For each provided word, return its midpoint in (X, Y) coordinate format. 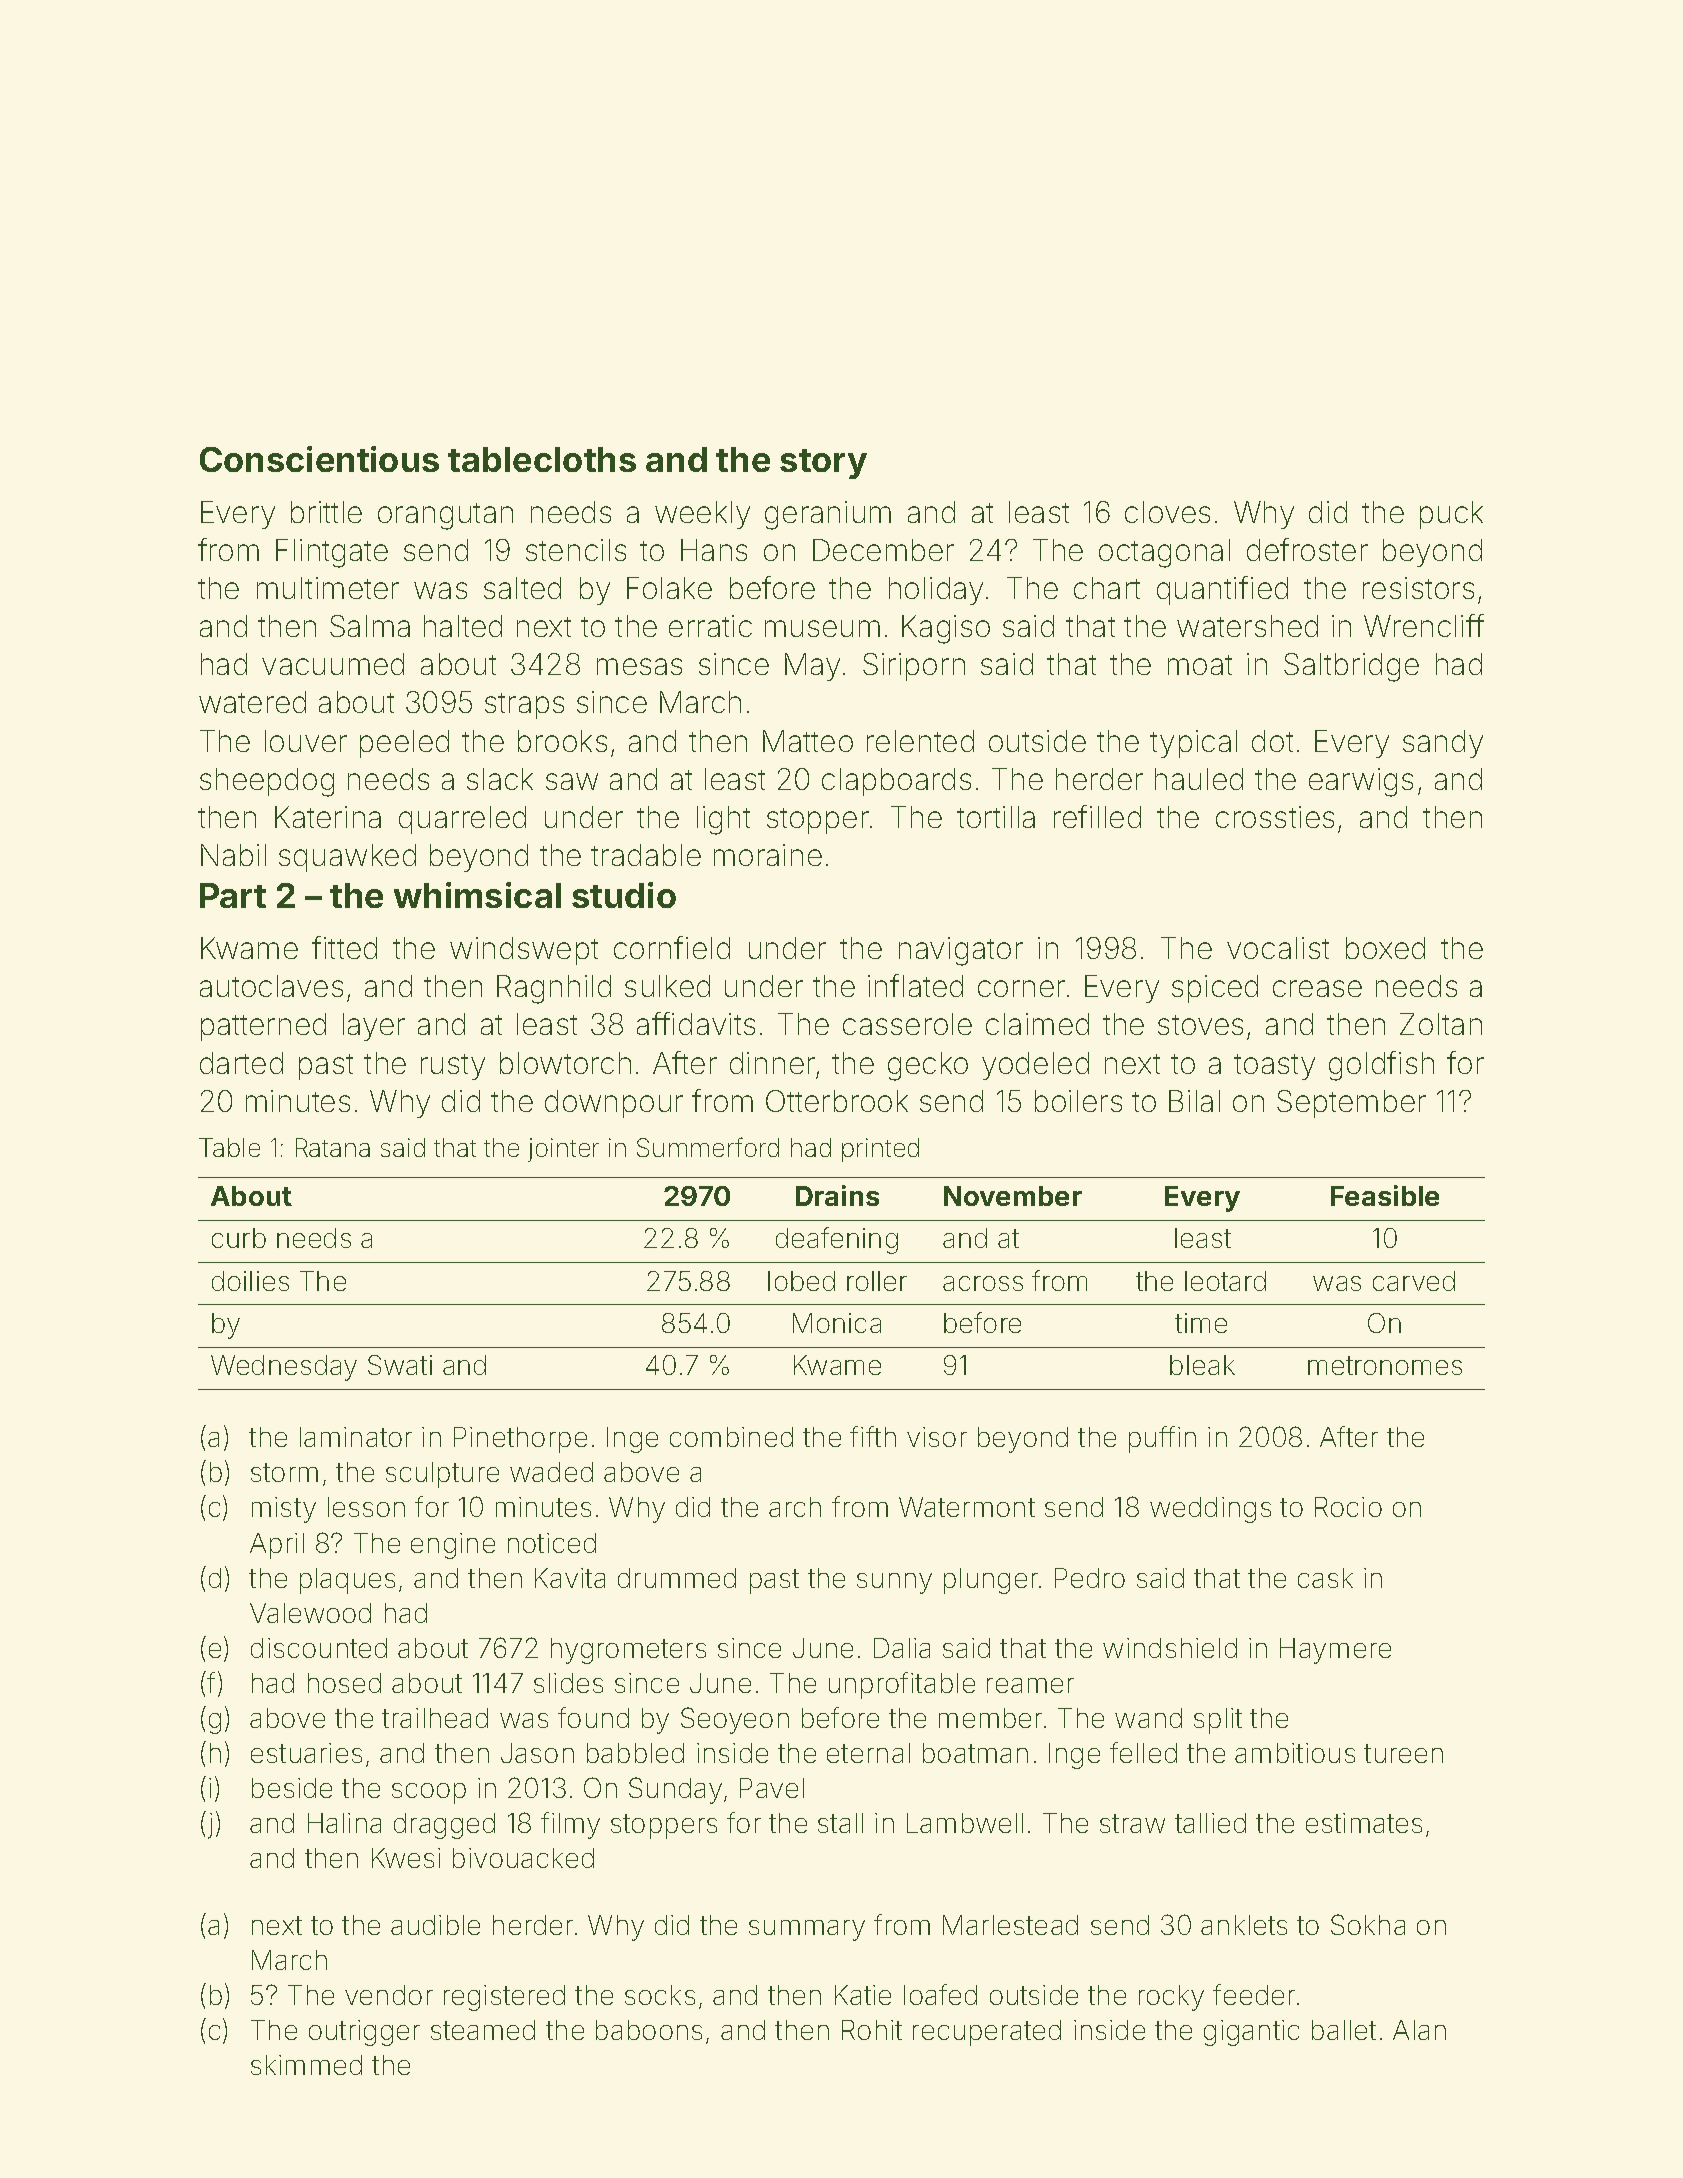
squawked (347, 858)
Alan (1419, 2030)
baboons (649, 2030)
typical (1193, 744)
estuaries (306, 1753)
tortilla (996, 817)
